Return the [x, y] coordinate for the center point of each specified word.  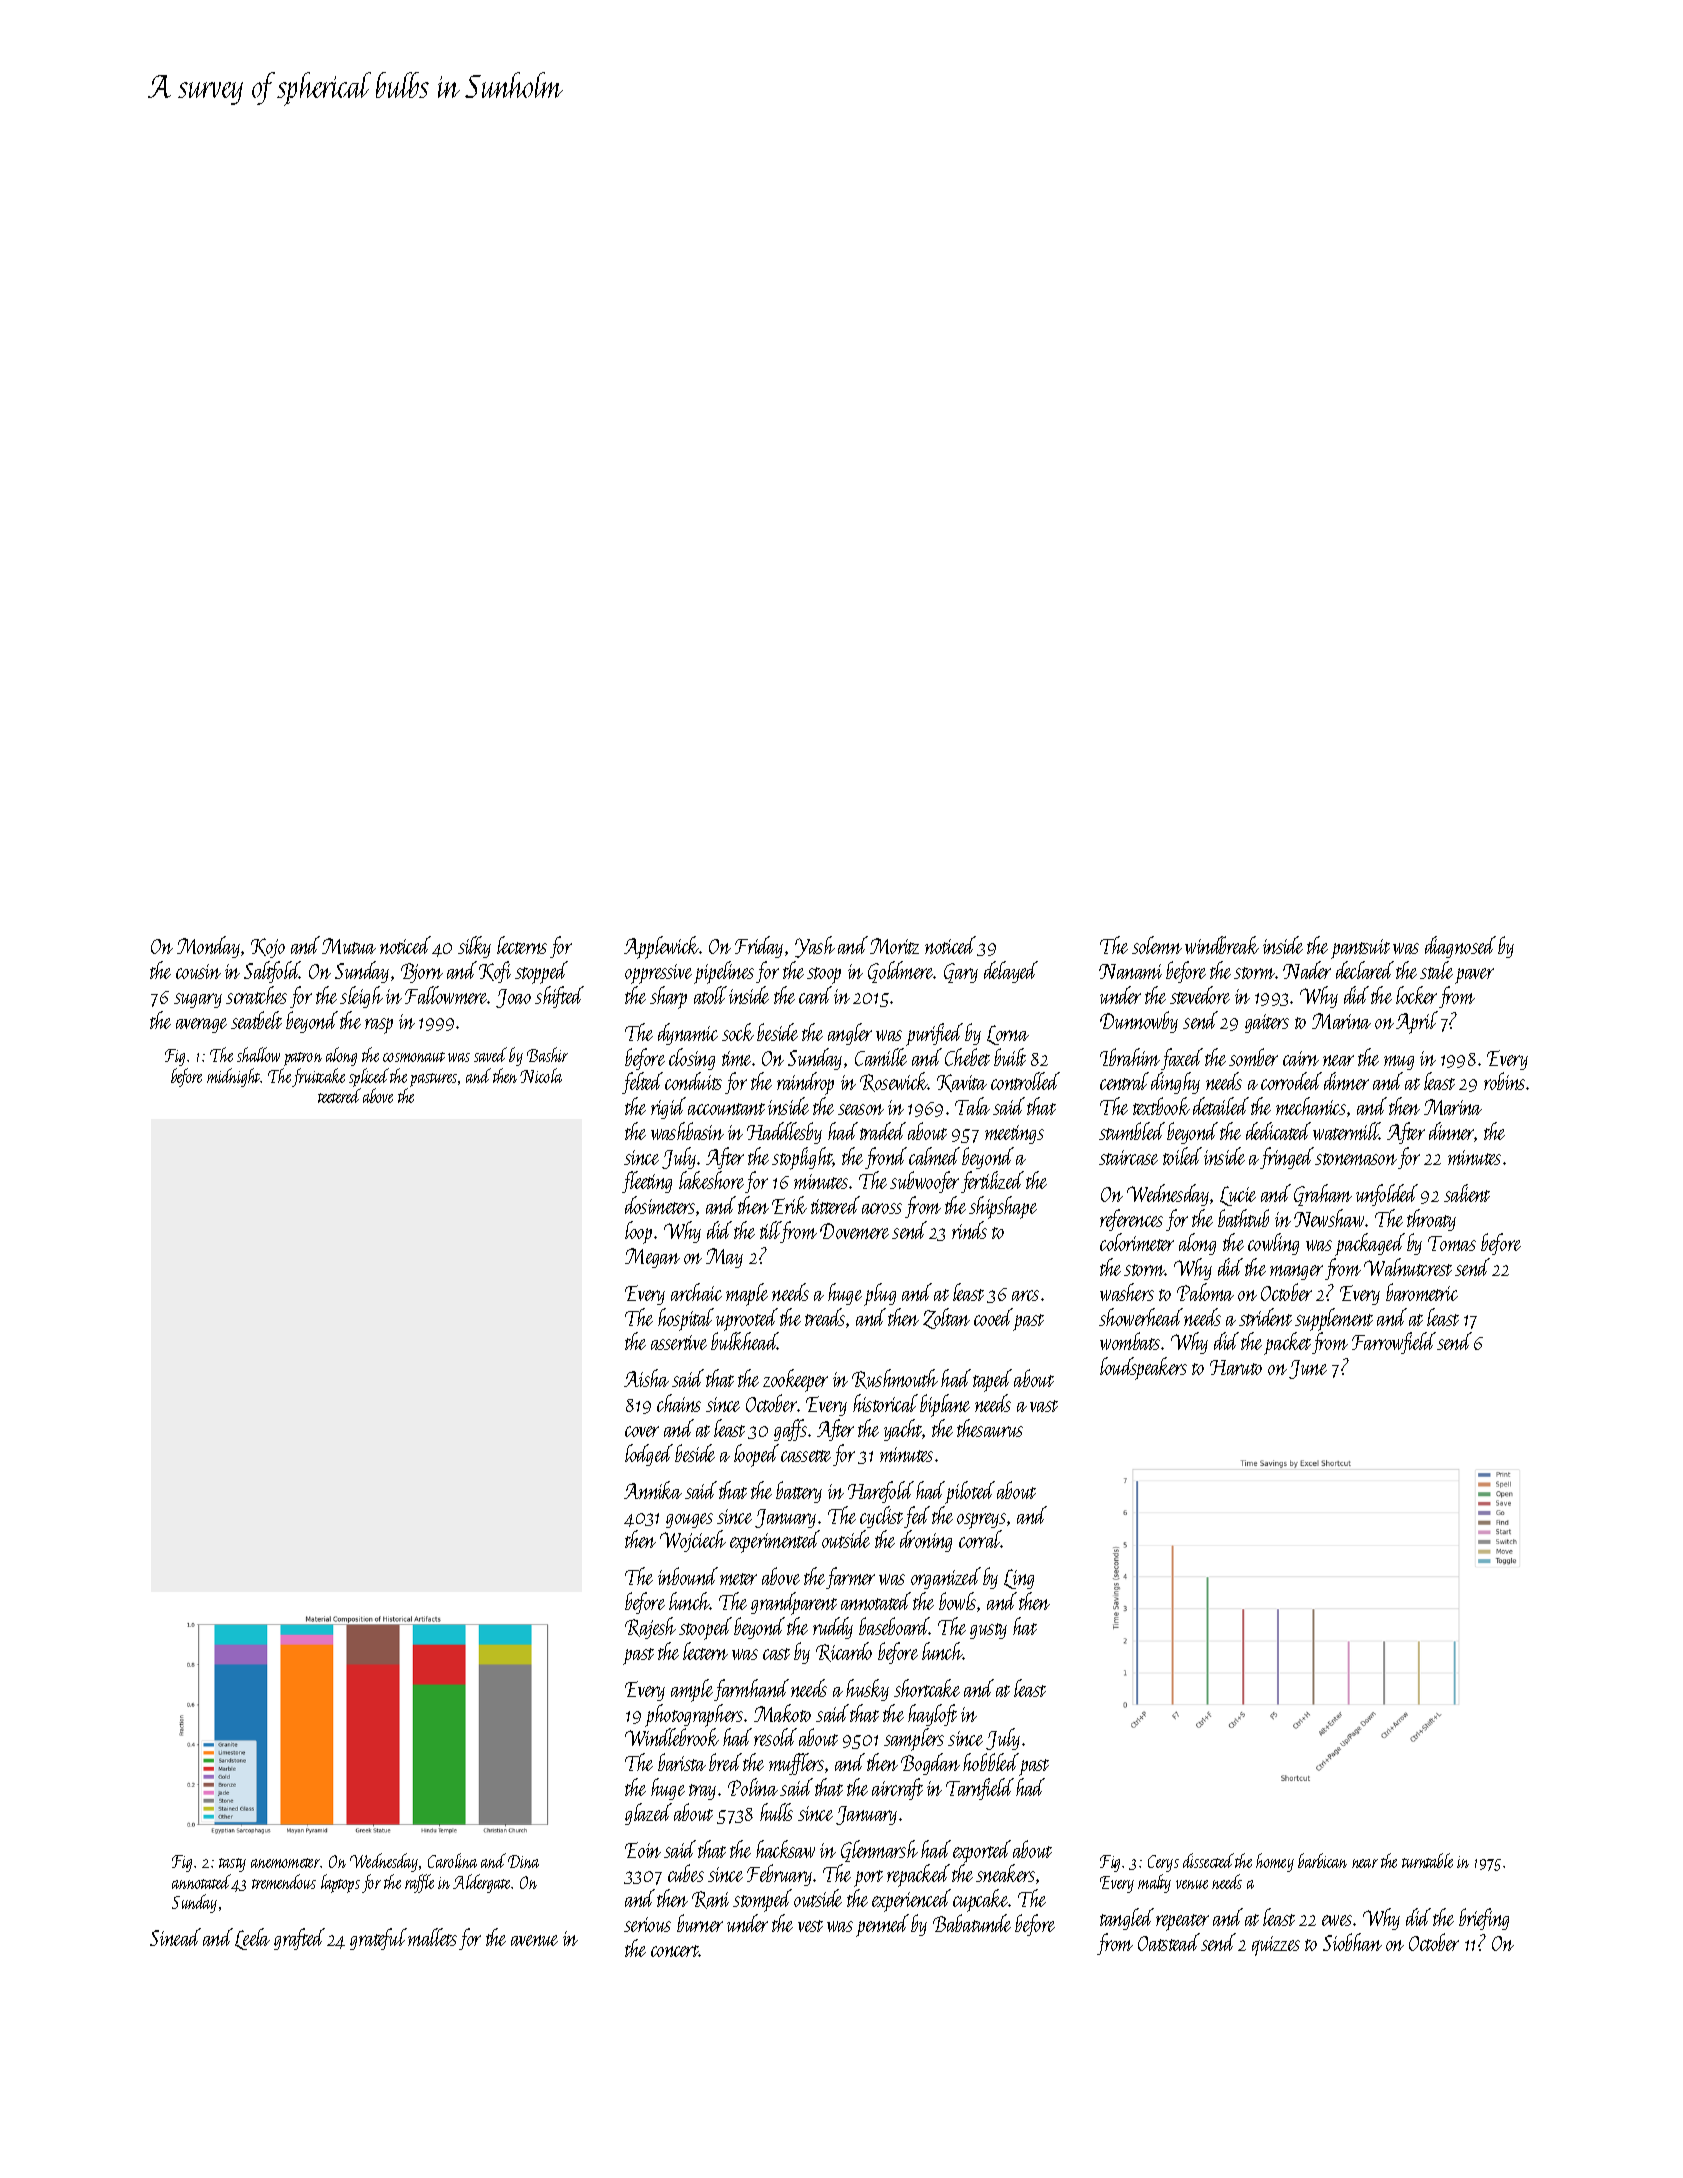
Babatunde [972, 1923]
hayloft [932, 1715]
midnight [234, 1077]
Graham [1323, 1195]
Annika [653, 1490]
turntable [1427, 1860]
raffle [419, 1883]
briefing [1484, 1919]
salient [1467, 1193]
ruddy [833, 1628]
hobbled [991, 1762]
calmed [934, 1156]
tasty [232, 1865]
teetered [339, 1095]
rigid [668, 1108]
